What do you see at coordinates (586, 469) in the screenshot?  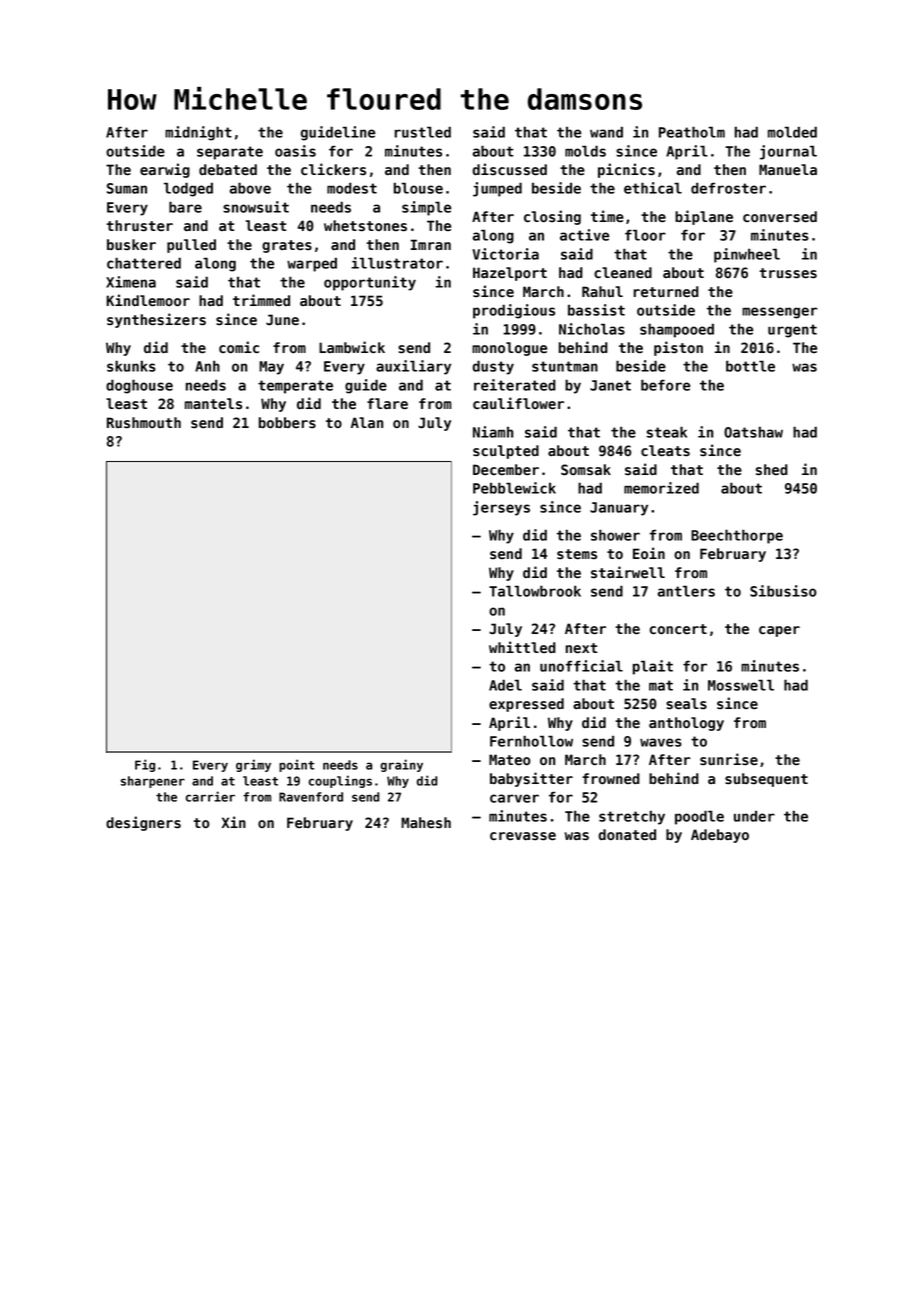 I see `Somsak` at bounding box center [586, 469].
